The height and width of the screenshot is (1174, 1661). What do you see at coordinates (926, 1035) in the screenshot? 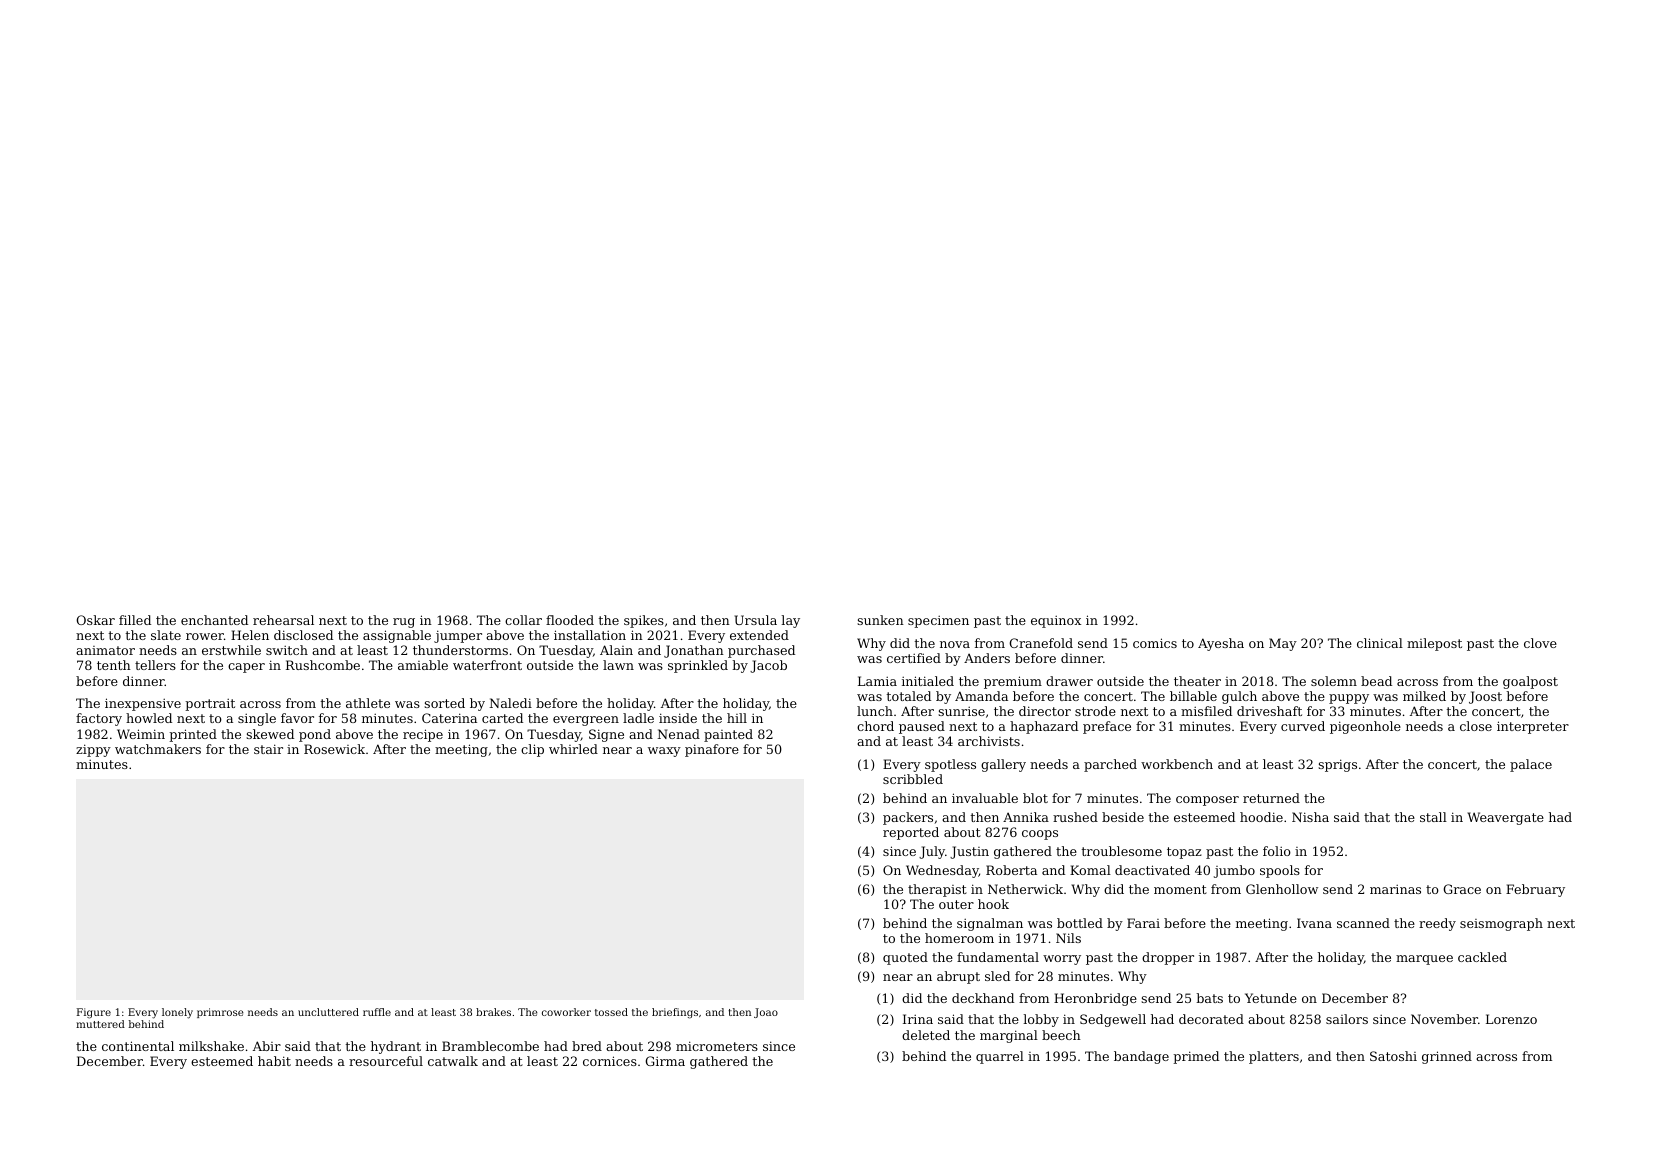
I see `deleted` at bounding box center [926, 1035].
